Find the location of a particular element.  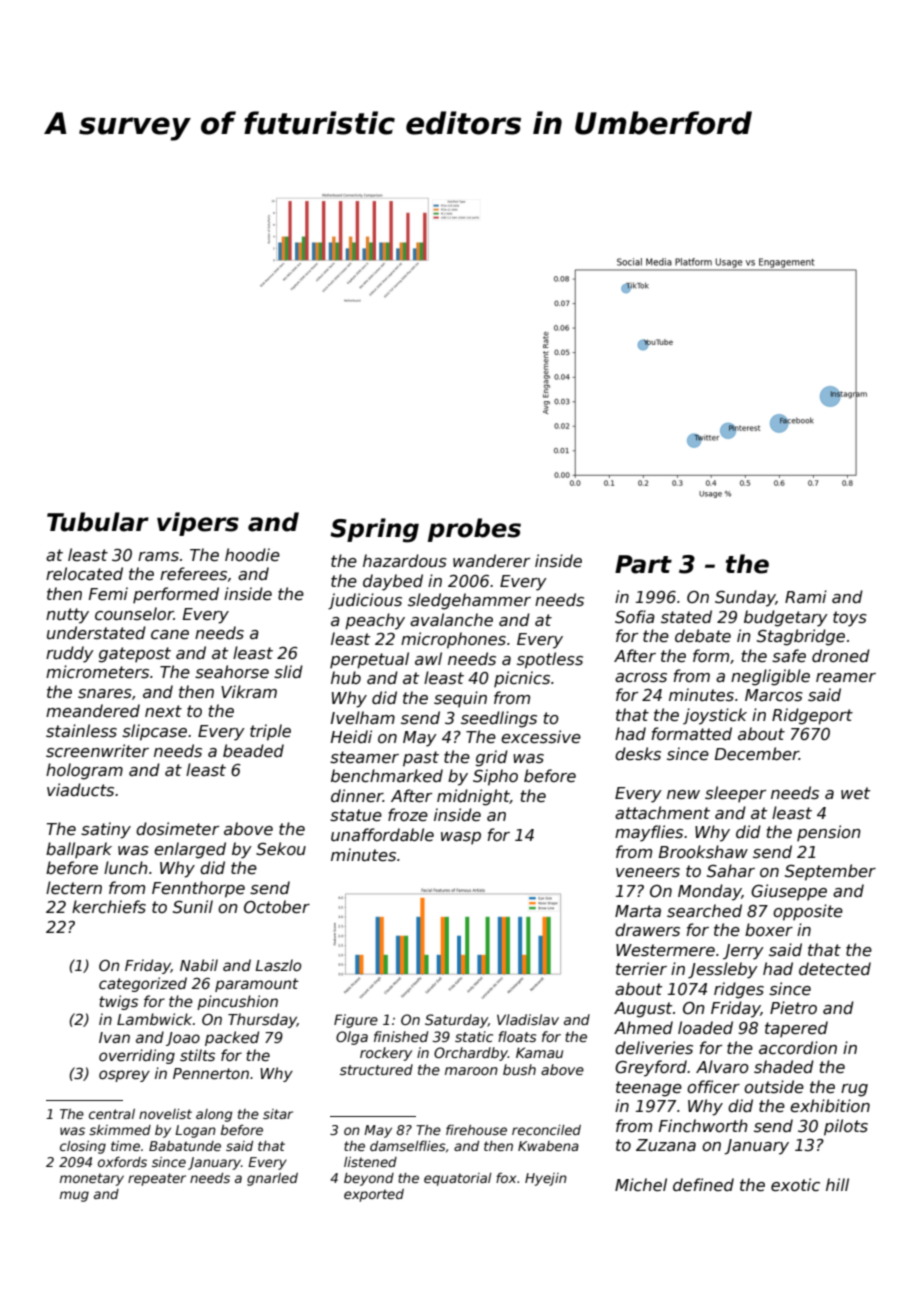

gnarled is located at coordinates (272, 1179).
